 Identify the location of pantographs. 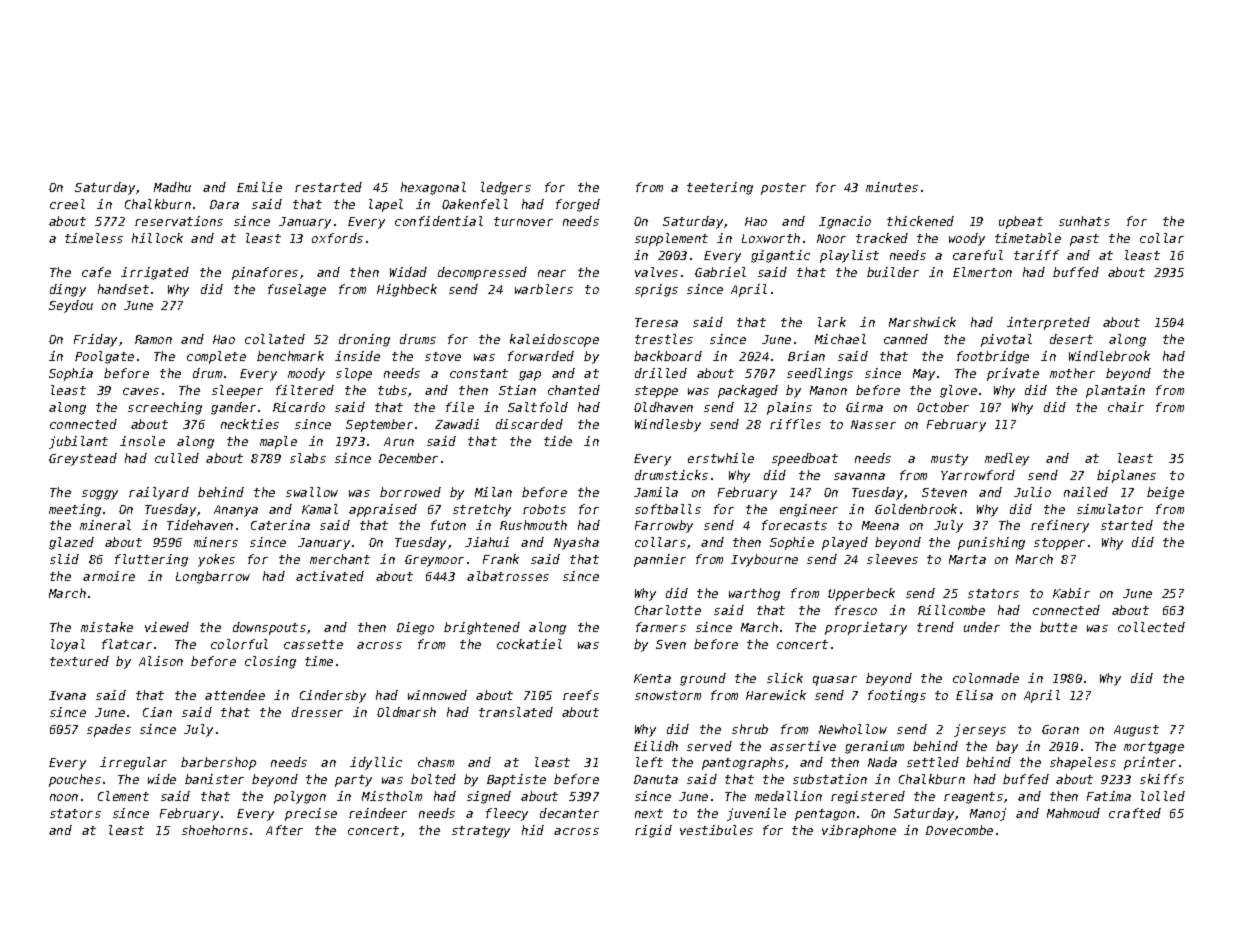
(743, 763).
